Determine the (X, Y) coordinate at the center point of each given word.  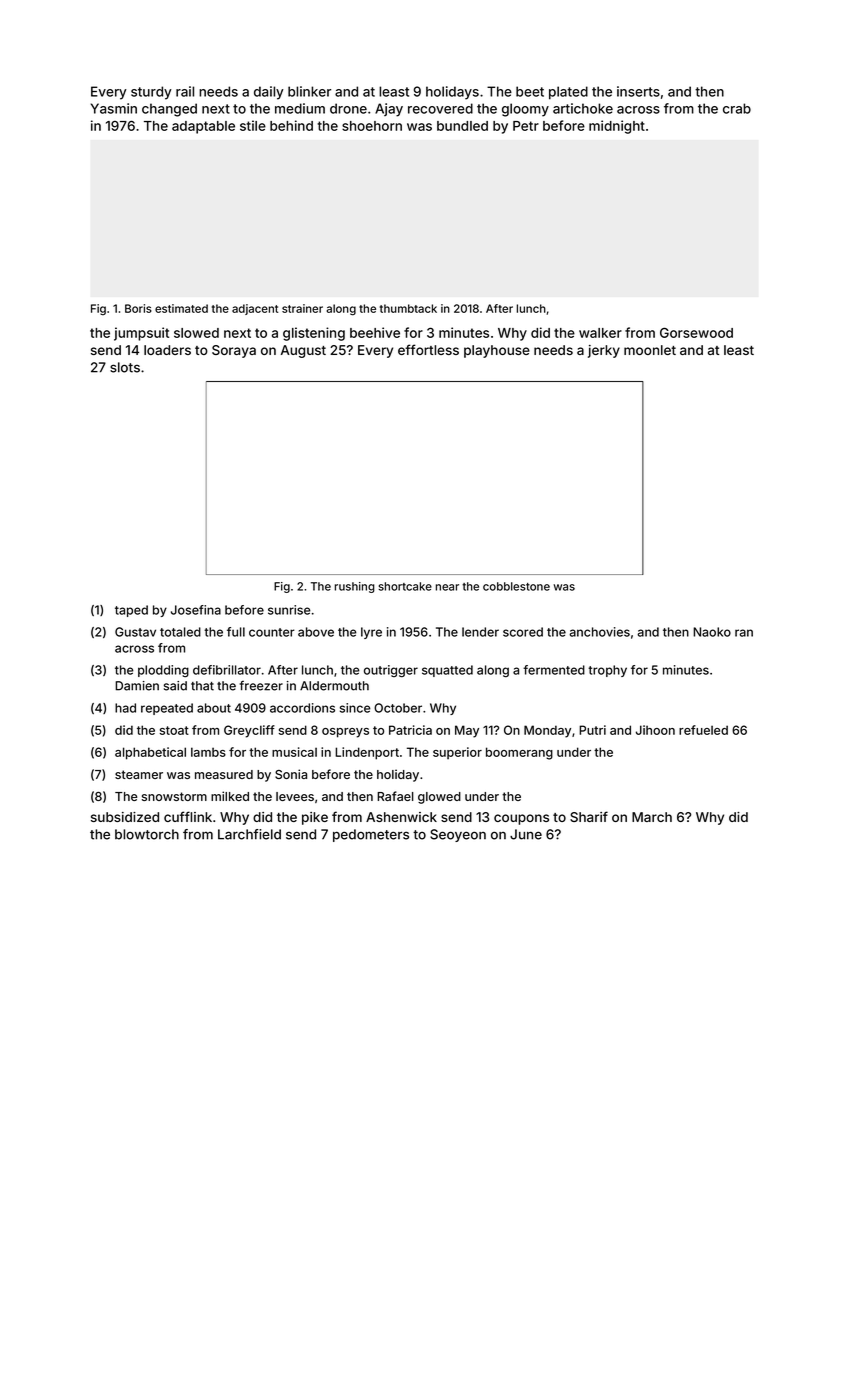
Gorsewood (696, 333)
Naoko (712, 632)
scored (523, 632)
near (447, 587)
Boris (138, 308)
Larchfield (249, 834)
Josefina (196, 610)
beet (530, 91)
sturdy (151, 93)
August (303, 351)
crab (737, 108)
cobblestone (516, 586)
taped (131, 611)
